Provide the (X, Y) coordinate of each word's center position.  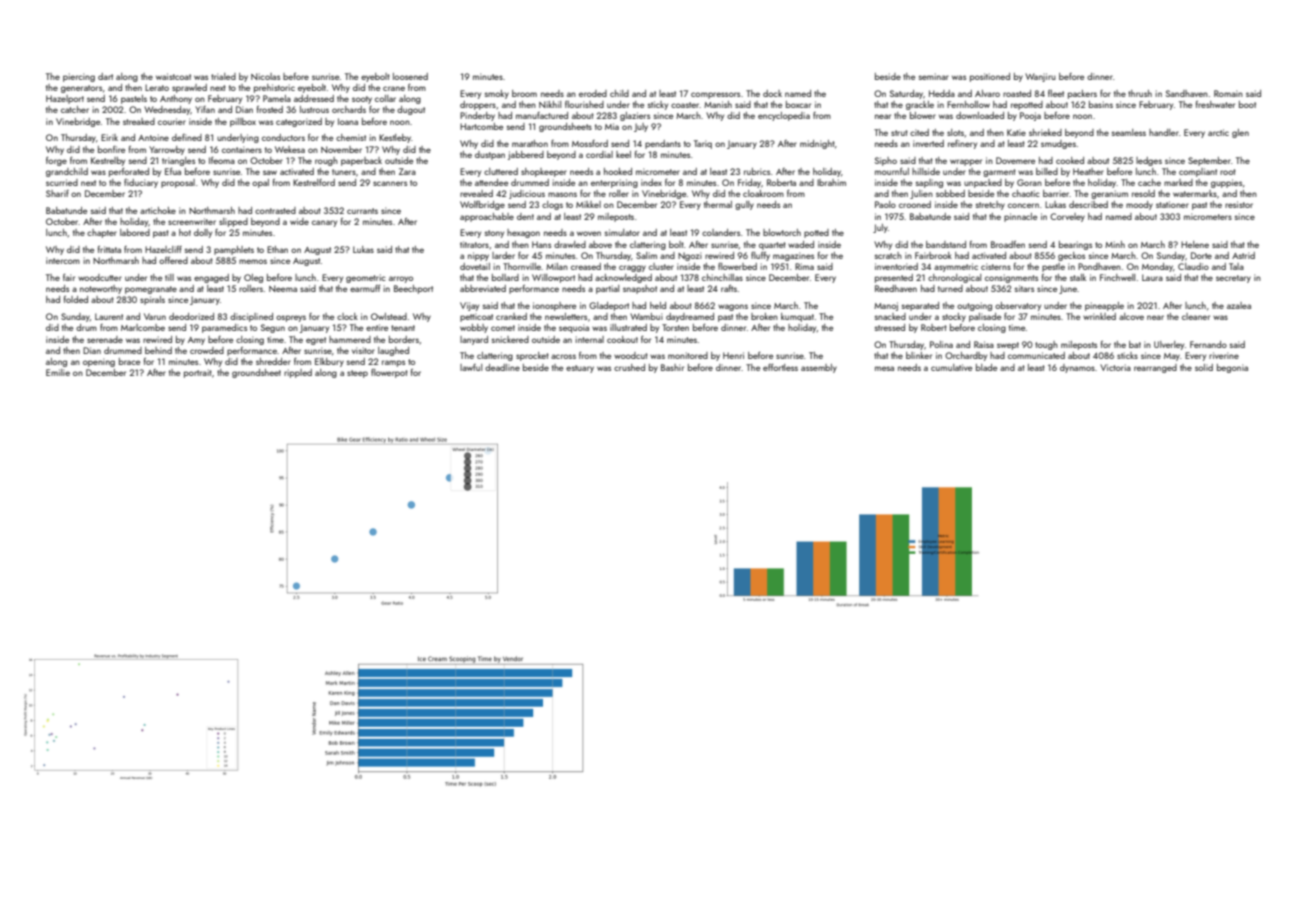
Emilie (58, 372)
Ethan (277, 249)
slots (955, 132)
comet (503, 328)
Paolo (885, 204)
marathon (530, 143)
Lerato (157, 87)
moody (1139, 205)
